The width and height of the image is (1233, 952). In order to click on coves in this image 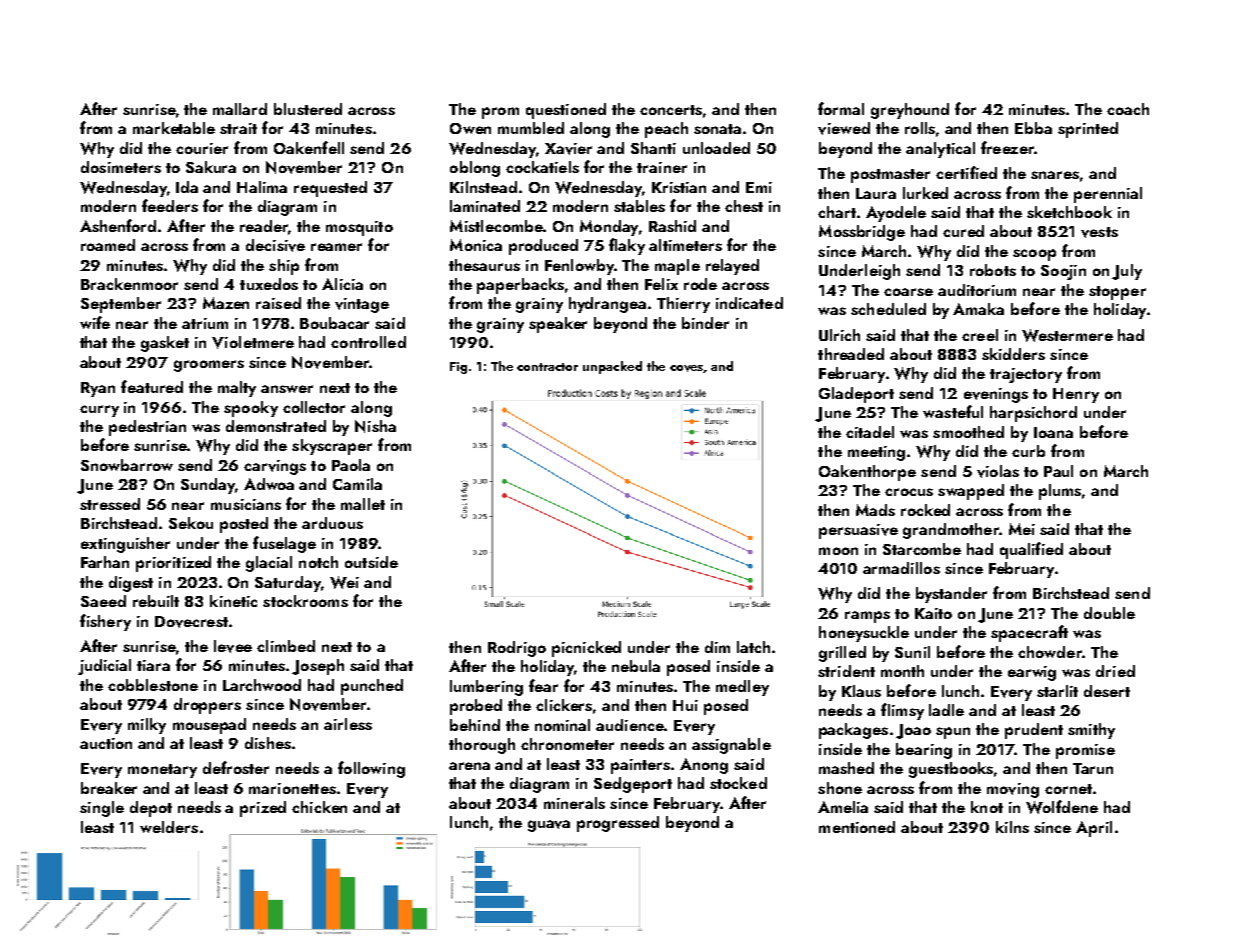, I will do `click(687, 369)`.
